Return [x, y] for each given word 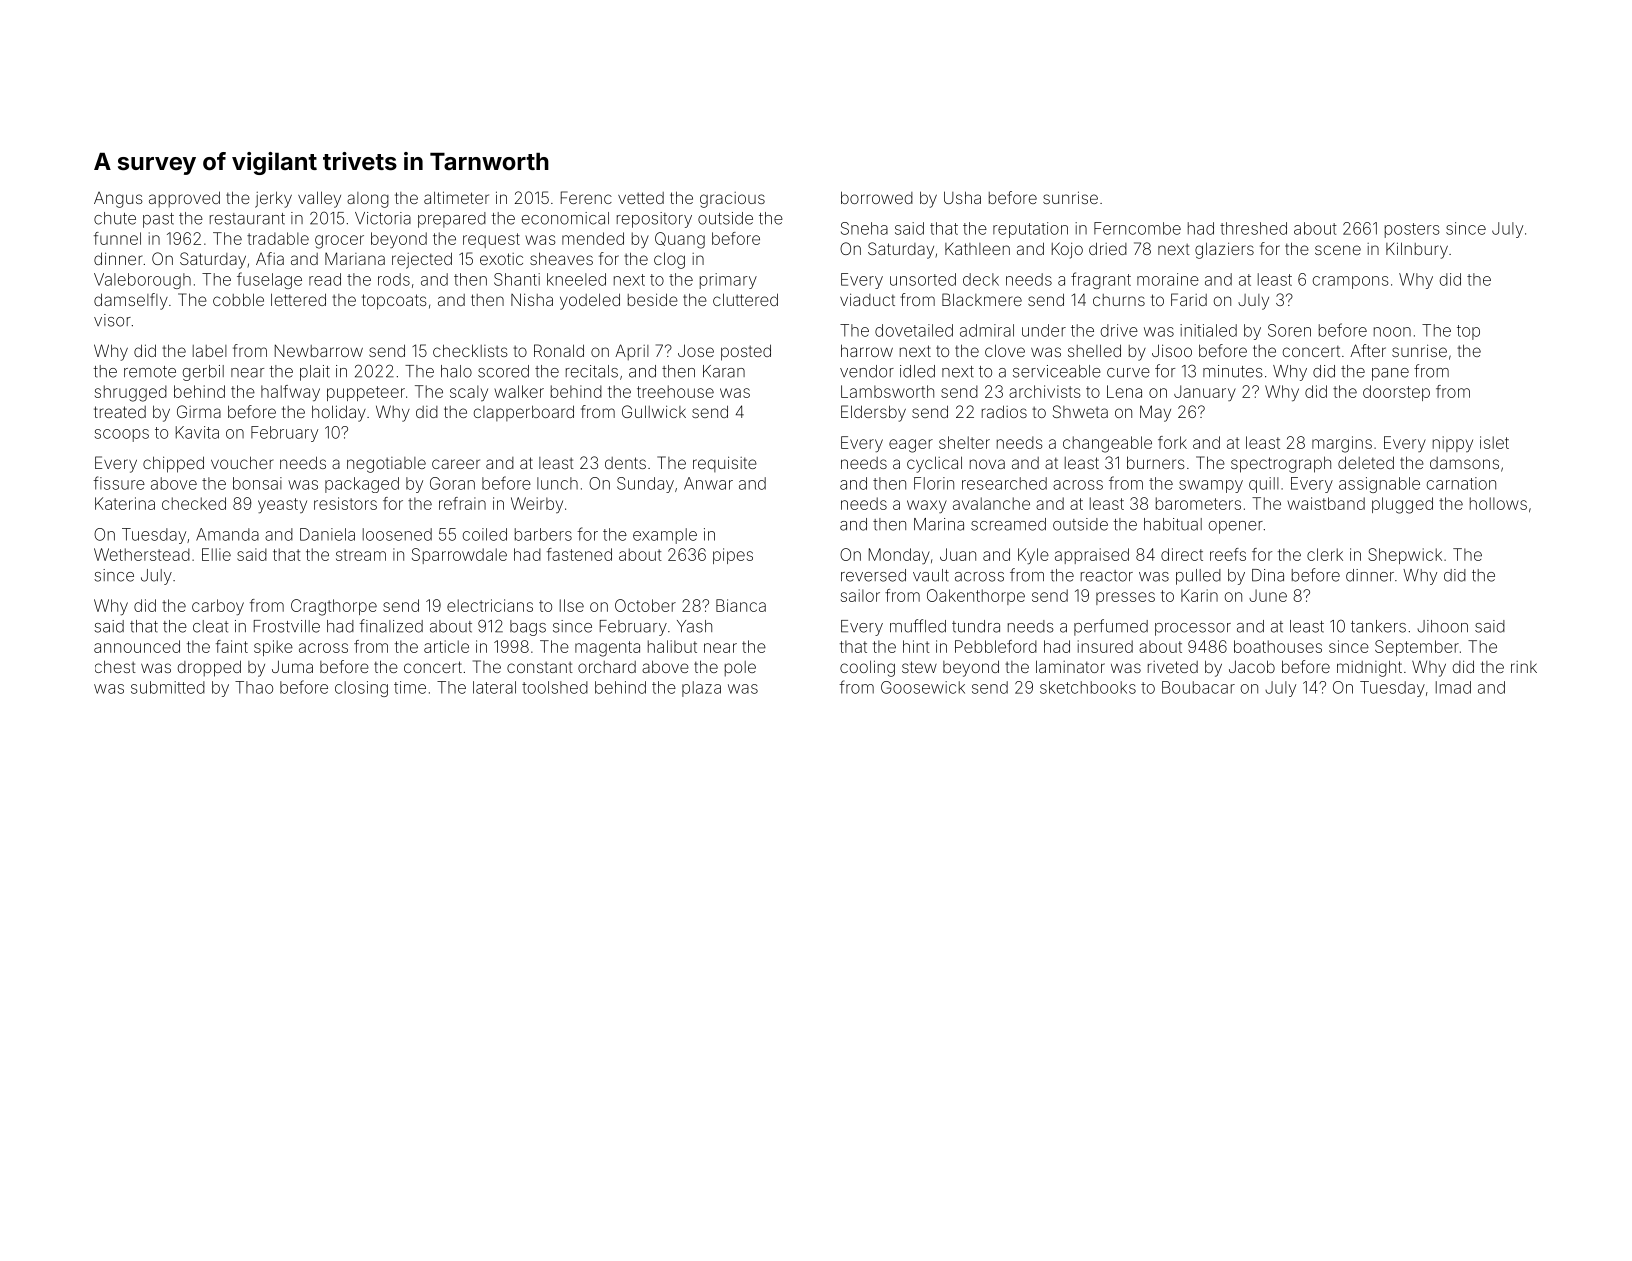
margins [1342, 444]
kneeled [576, 279]
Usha [962, 197]
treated [120, 412]
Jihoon [1442, 626]
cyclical [934, 464]
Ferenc [586, 197]
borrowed [877, 197]
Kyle [1033, 556]
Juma [292, 666]
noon [1392, 332]
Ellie [216, 554]
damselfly [131, 301]
